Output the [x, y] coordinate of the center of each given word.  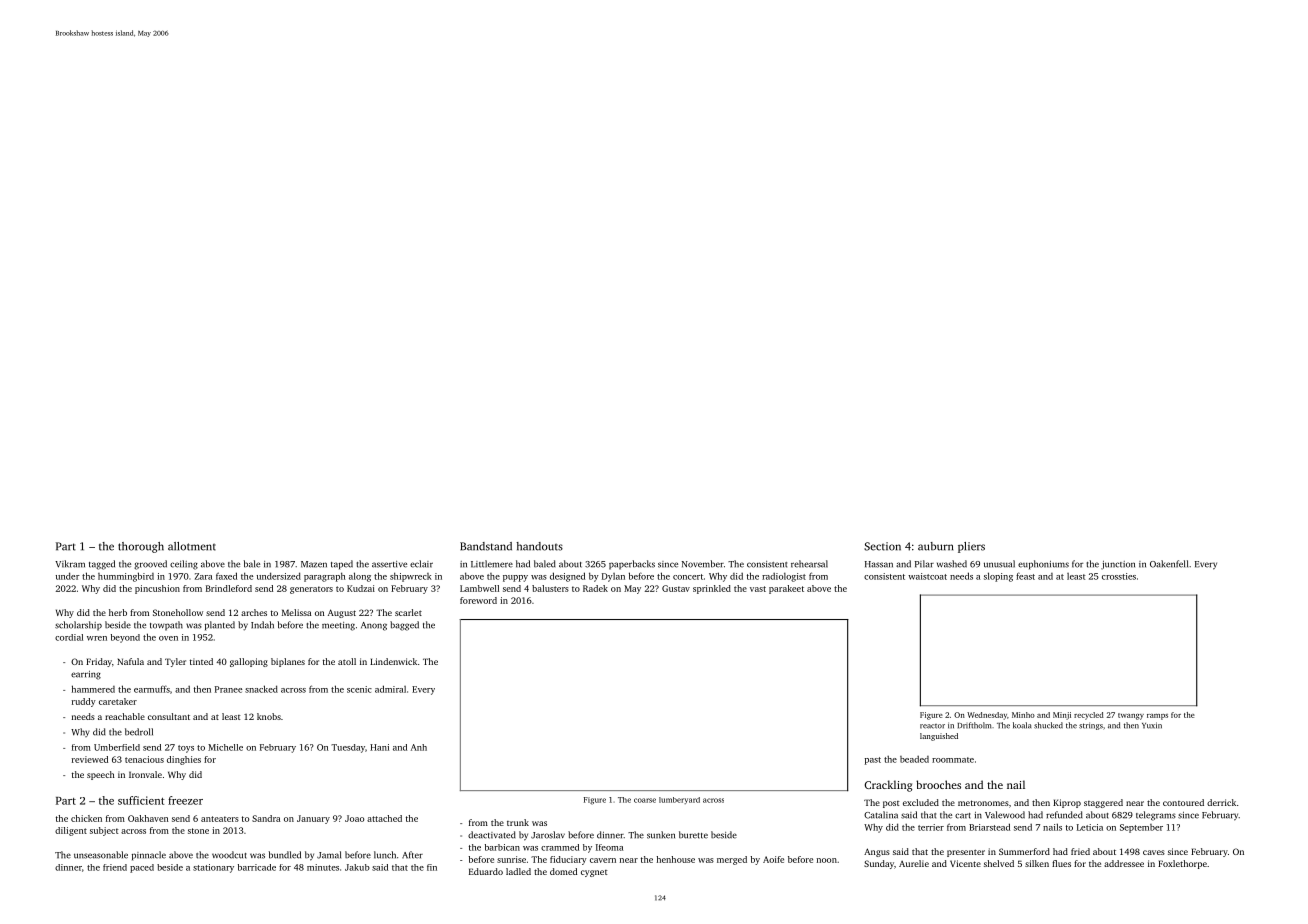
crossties [1119, 576]
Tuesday [348, 748]
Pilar [924, 564]
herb [118, 612]
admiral [390, 689]
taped [342, 565]
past [873, 761]
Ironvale [145, 774]
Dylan [613, 577]
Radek [595, 588]
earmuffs [152, 689]
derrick [1221, 802]
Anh [419, 747]
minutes [323, 867]
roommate [953, 760]
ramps [1157, 717]
